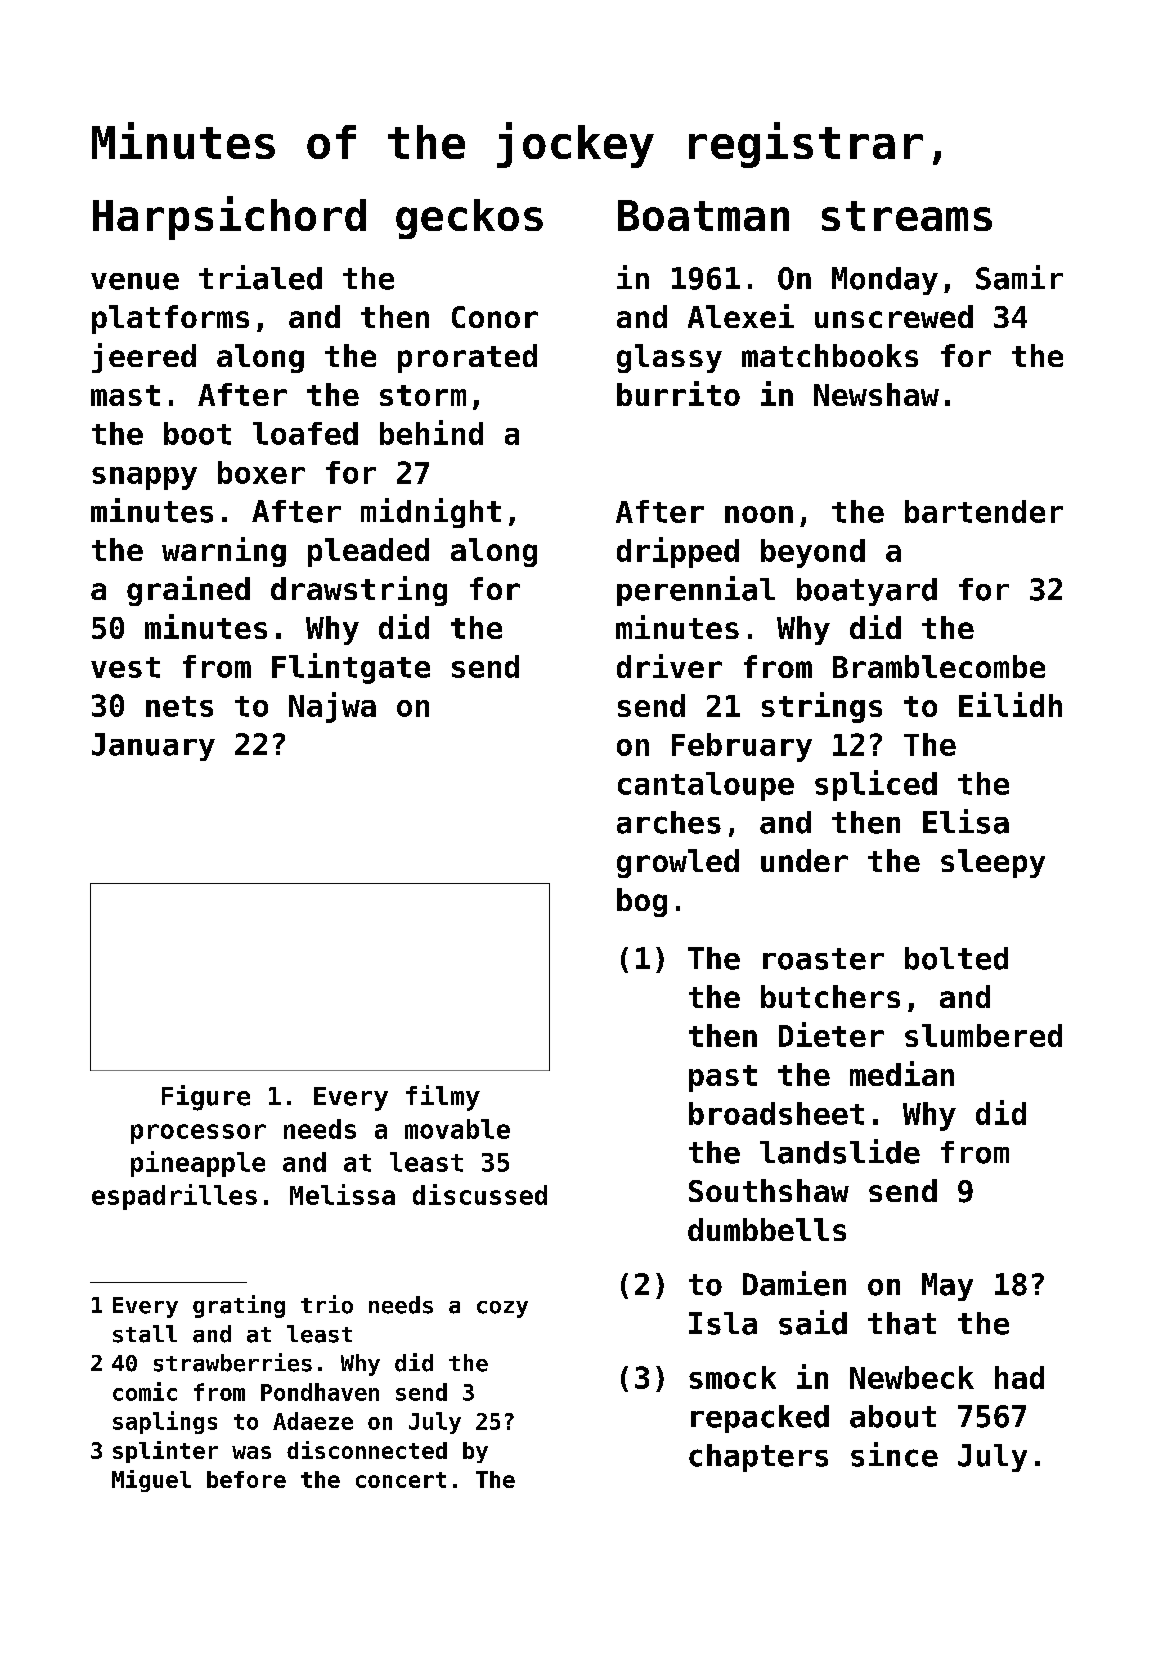 The height and width of the screenshot is (1654, 1165). I want to click on Elisa, so click(966, 821).
